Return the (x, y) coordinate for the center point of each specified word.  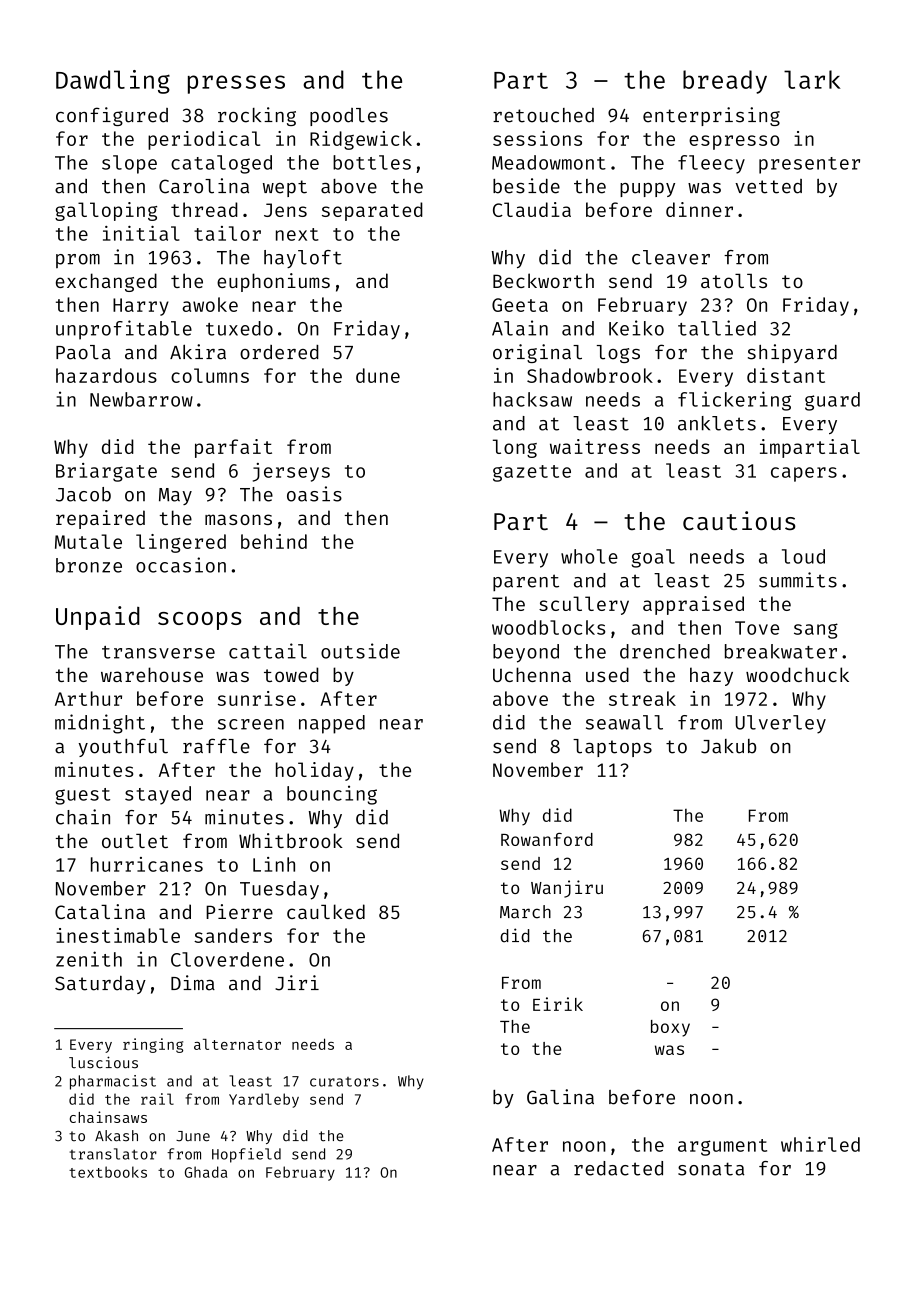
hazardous (106, 375)
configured (112, 116)
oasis (314, 494)
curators (344, 1082)
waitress (595, 446)
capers (804, 474)
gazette (532, 473)
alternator (237, 1044)
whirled (820, 1144)
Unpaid (98, 618)
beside (526, 186)
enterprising (711, 116)
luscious (103, 1062)
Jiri (297, 983)
